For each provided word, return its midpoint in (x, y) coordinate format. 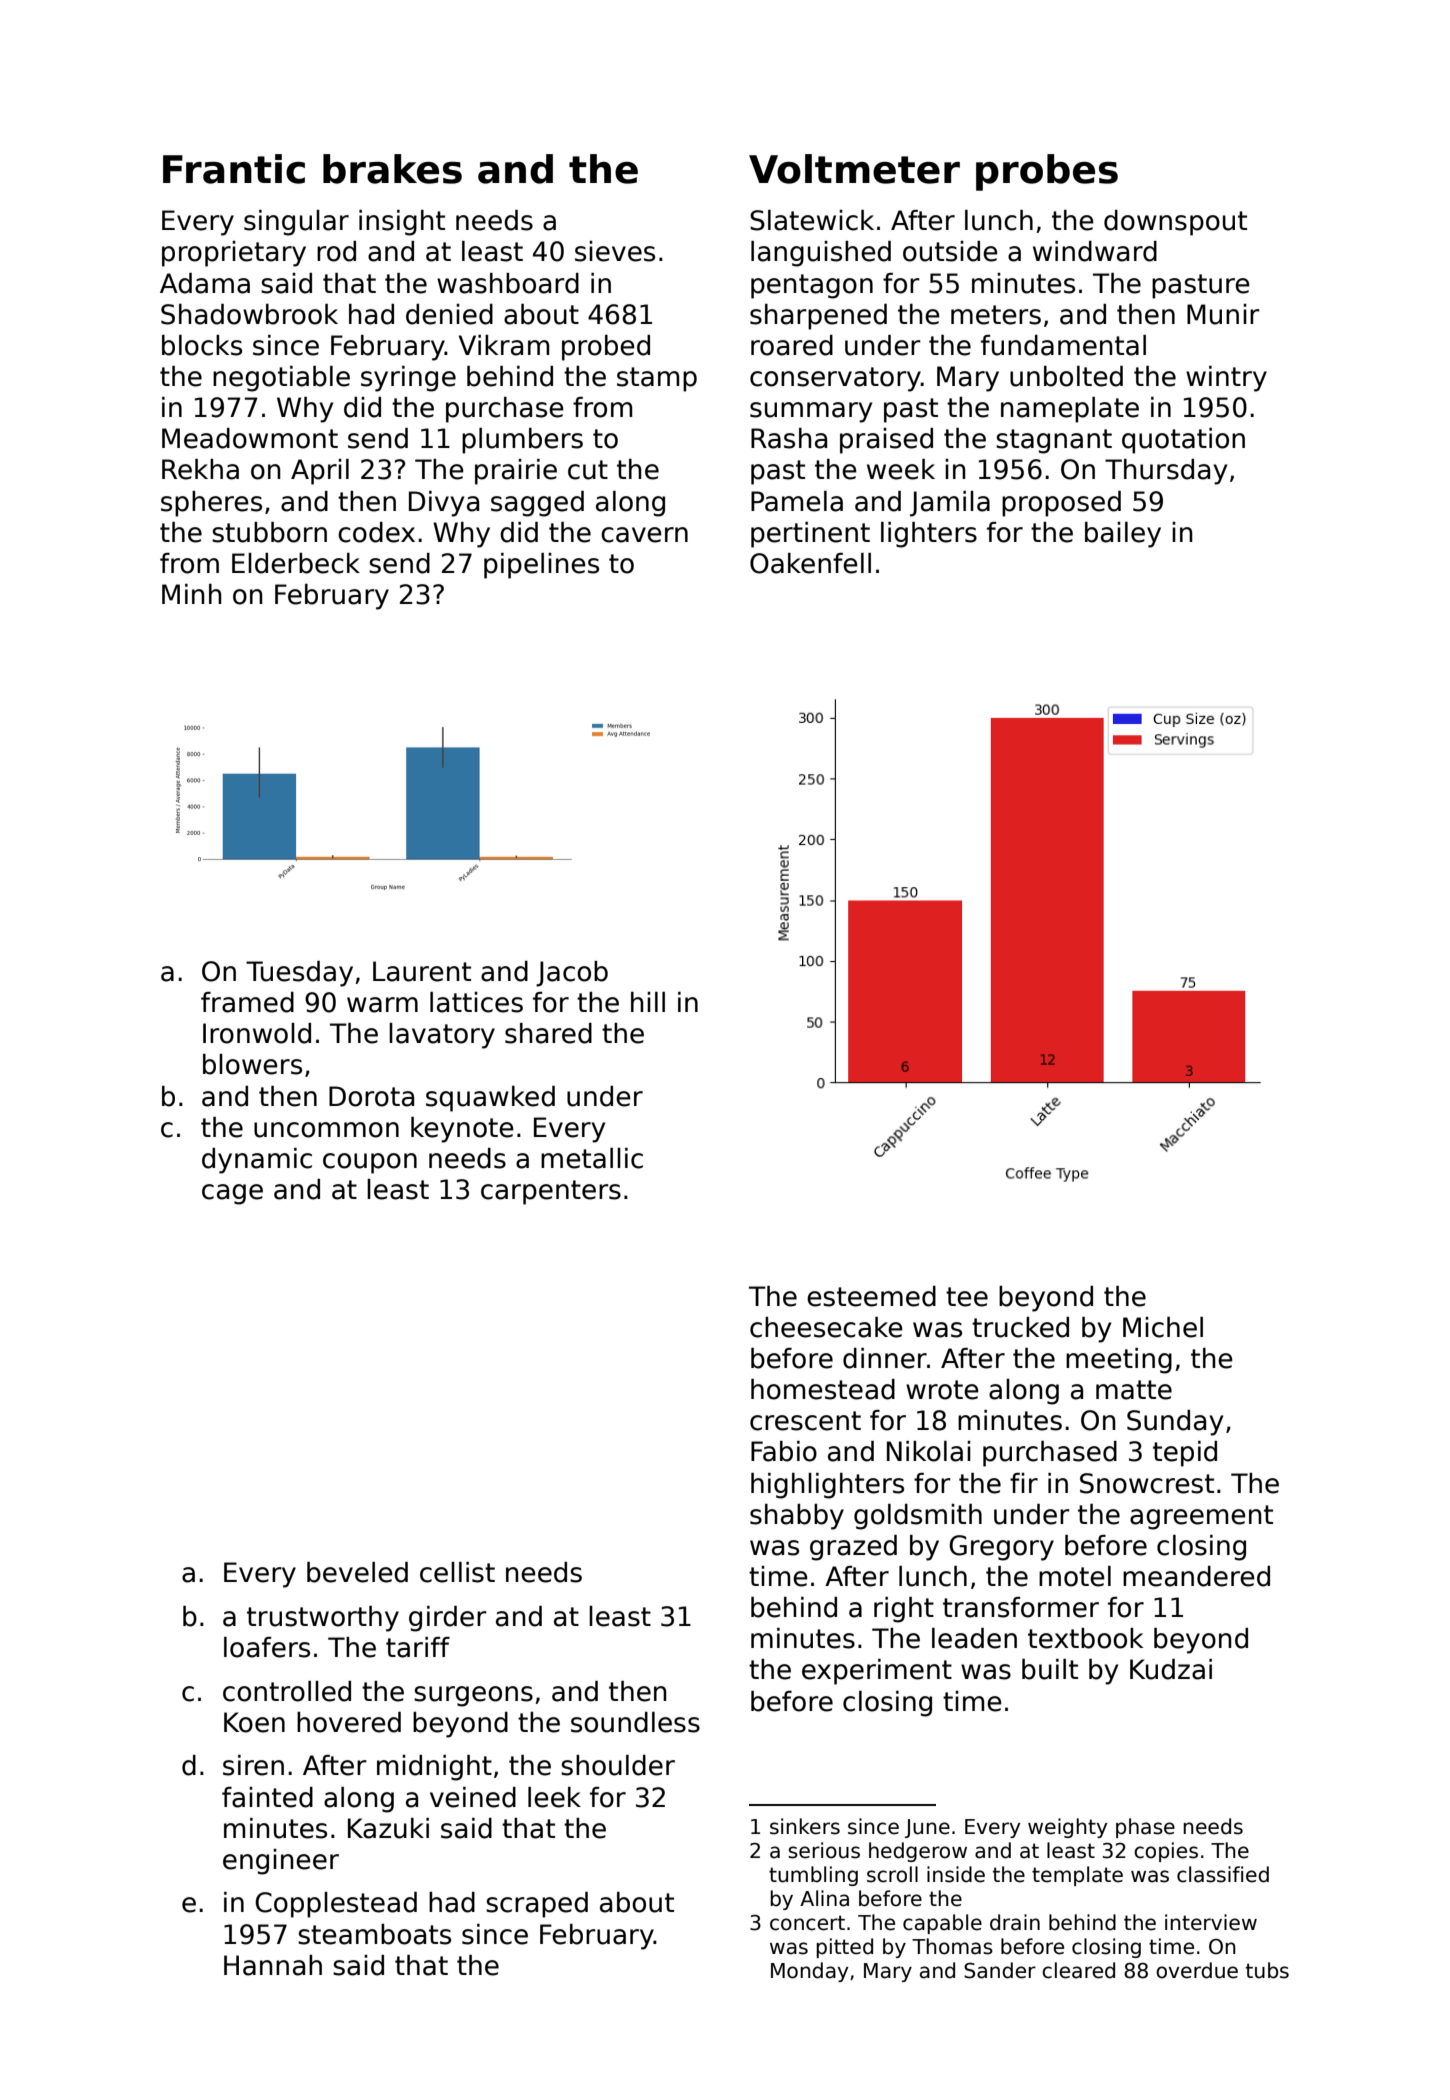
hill (648, 1002)
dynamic (257, 1161)
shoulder (618, 1765)
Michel (1163, 1327)
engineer (281, 1862)
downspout (1175, 223)
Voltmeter (854, 169)
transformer (1021, 1607)
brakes (392, 169)
